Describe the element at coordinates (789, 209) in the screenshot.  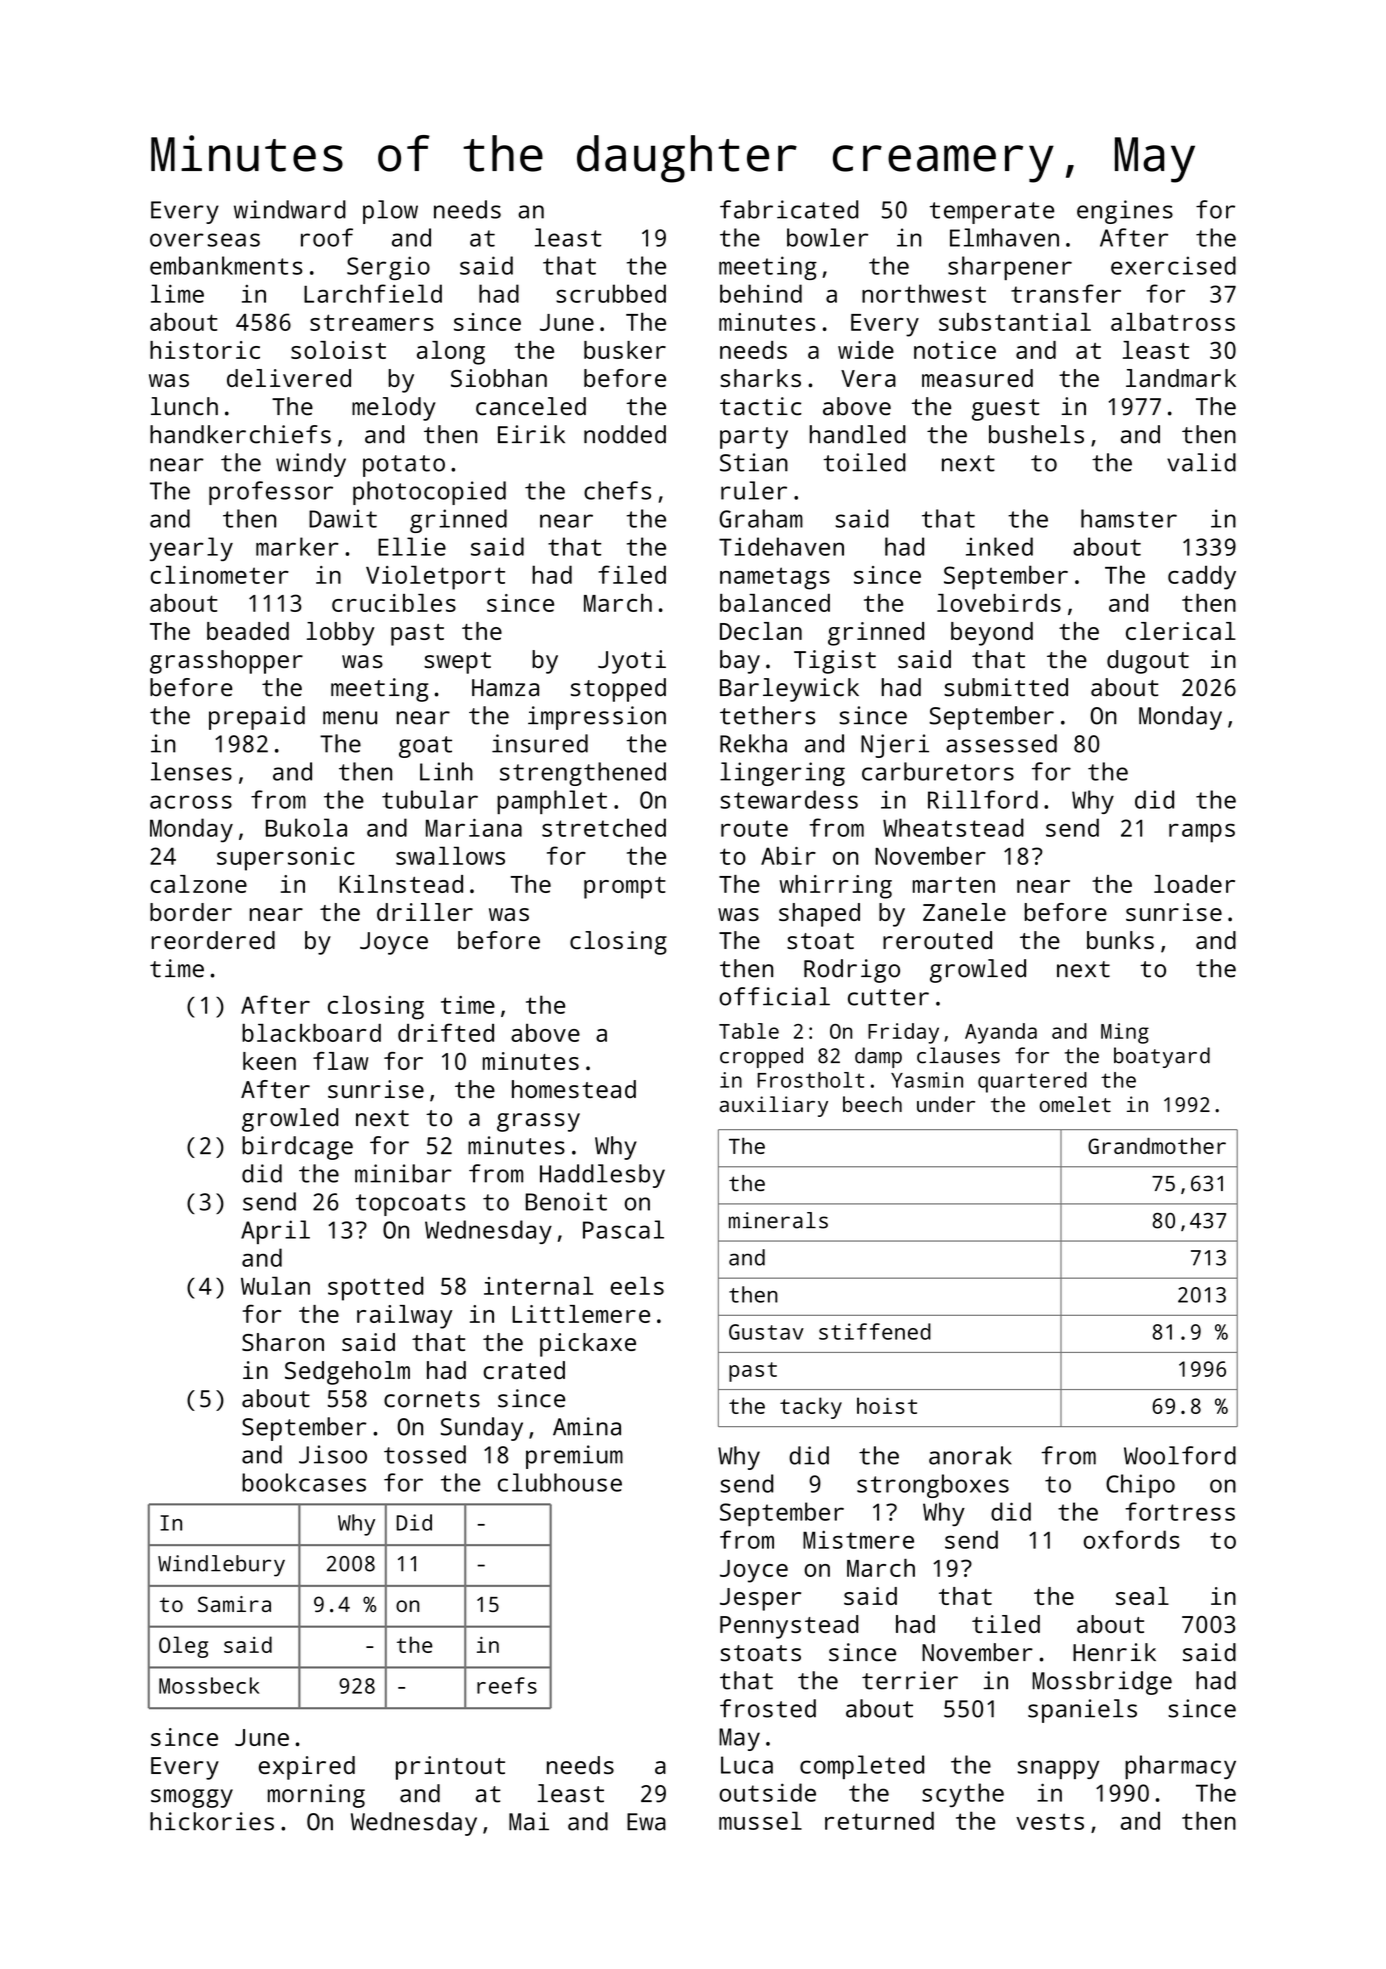
I see `fabricated` at that location.
